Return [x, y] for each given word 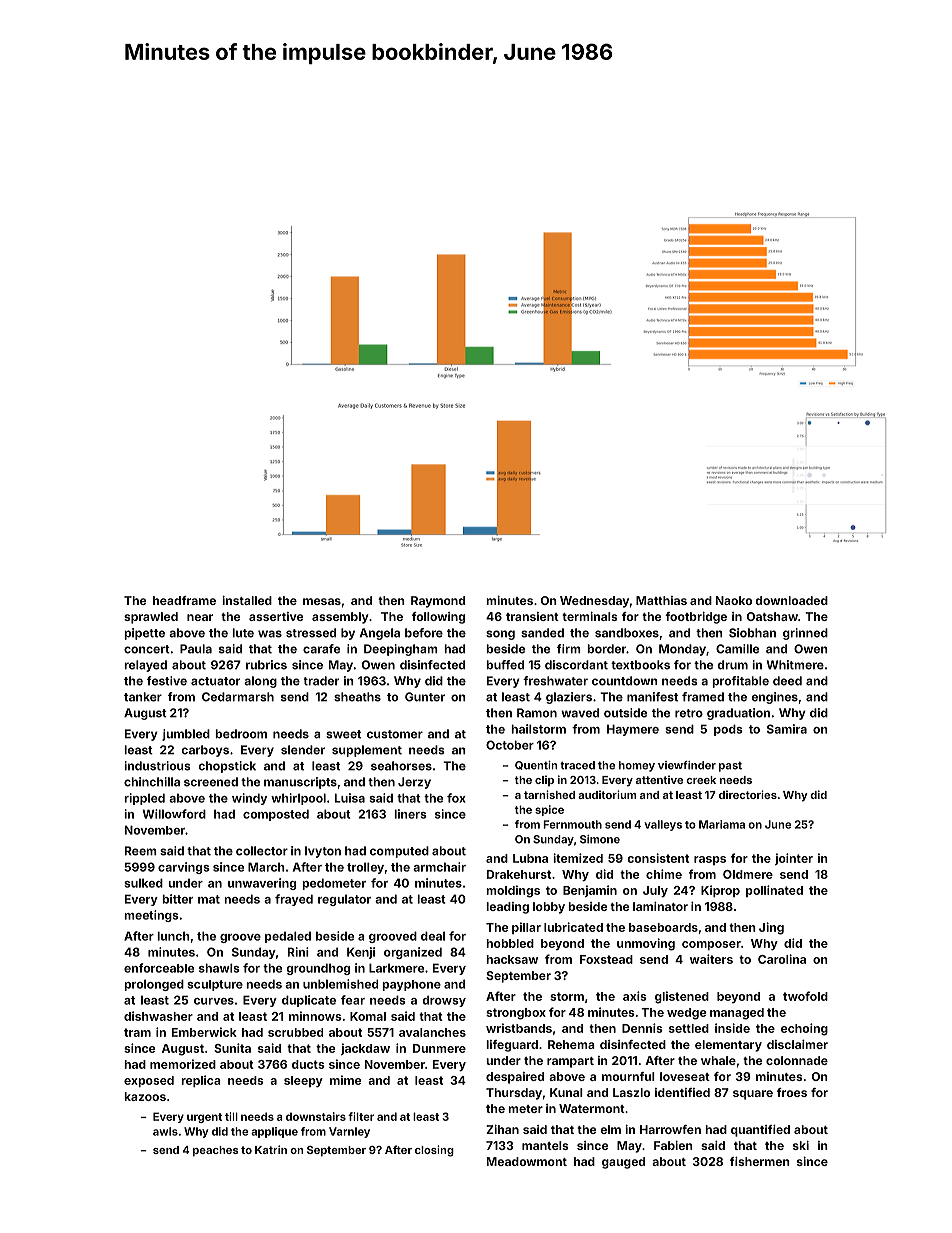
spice [549, 810]
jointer [794, 859]
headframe [184, 600]
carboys [205, 751]
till [231, 1116]
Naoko [734, 600]
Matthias [661, 600]
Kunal [566, 1092]
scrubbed [295, 1032]
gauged [623, 1163]
